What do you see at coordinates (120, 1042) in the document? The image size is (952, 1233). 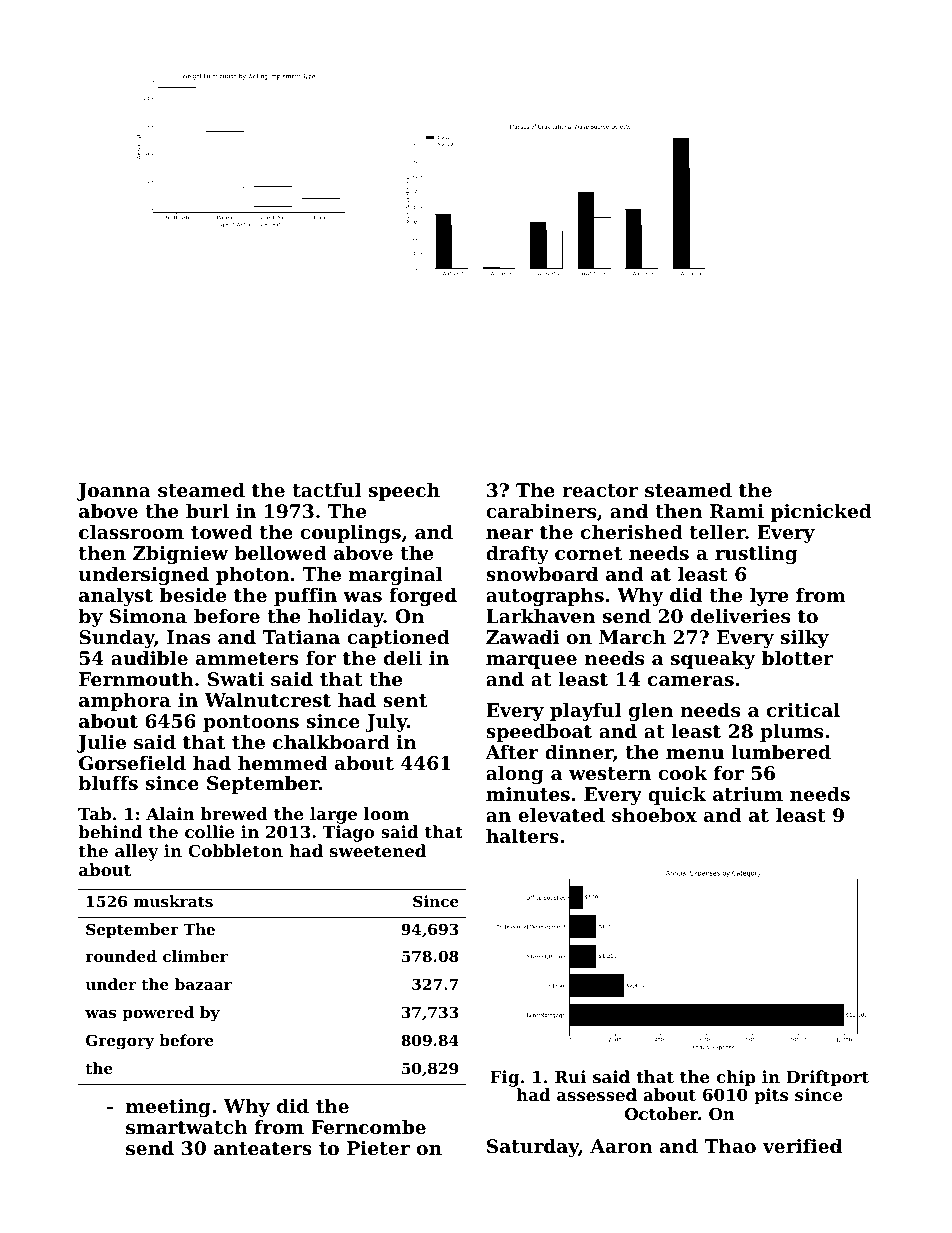 I see `Gregory` at bounding box center [120, 1042].
